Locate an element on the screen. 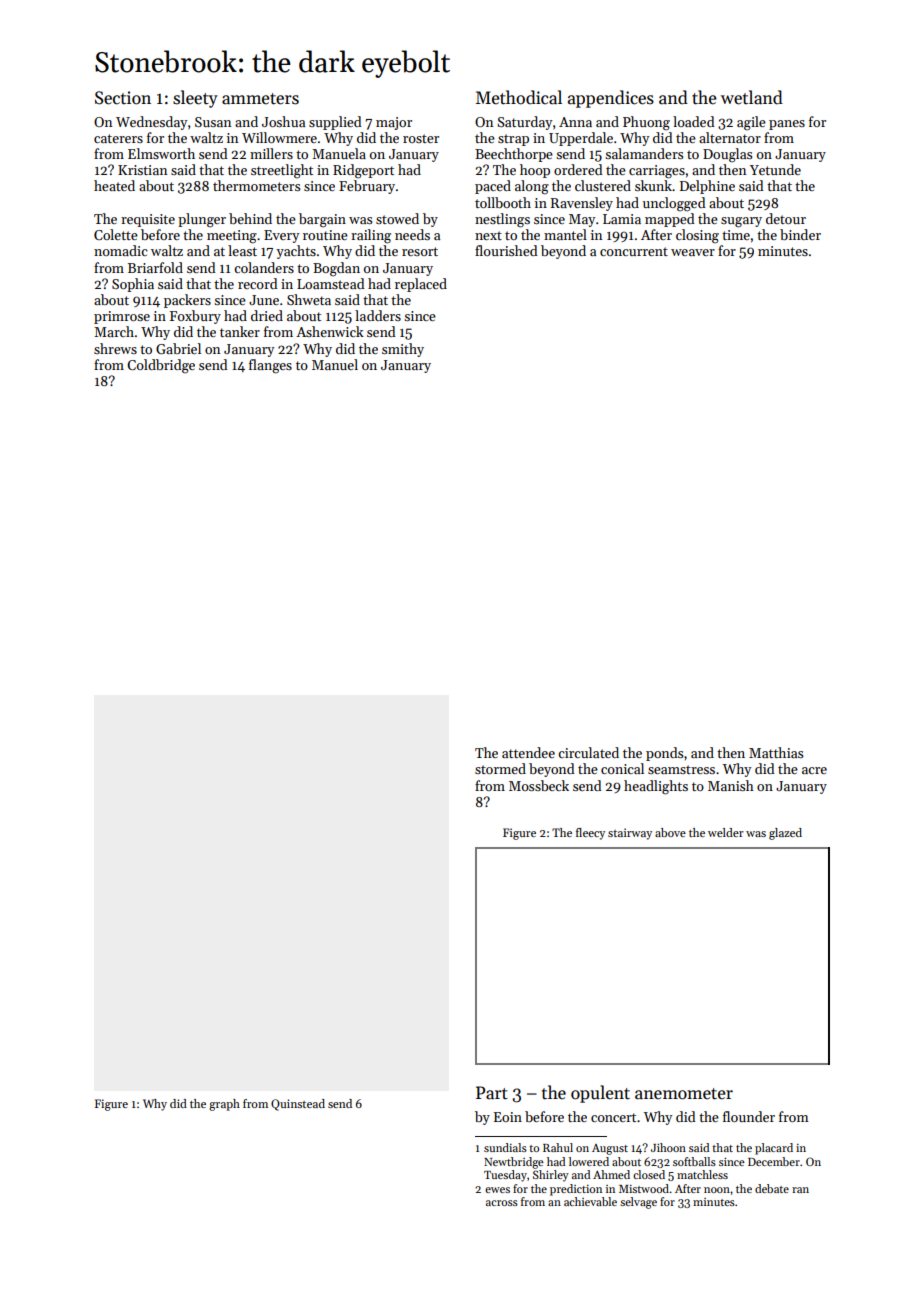 The image size is (924, 1308). wetland is located at coordinates (752, 97).
